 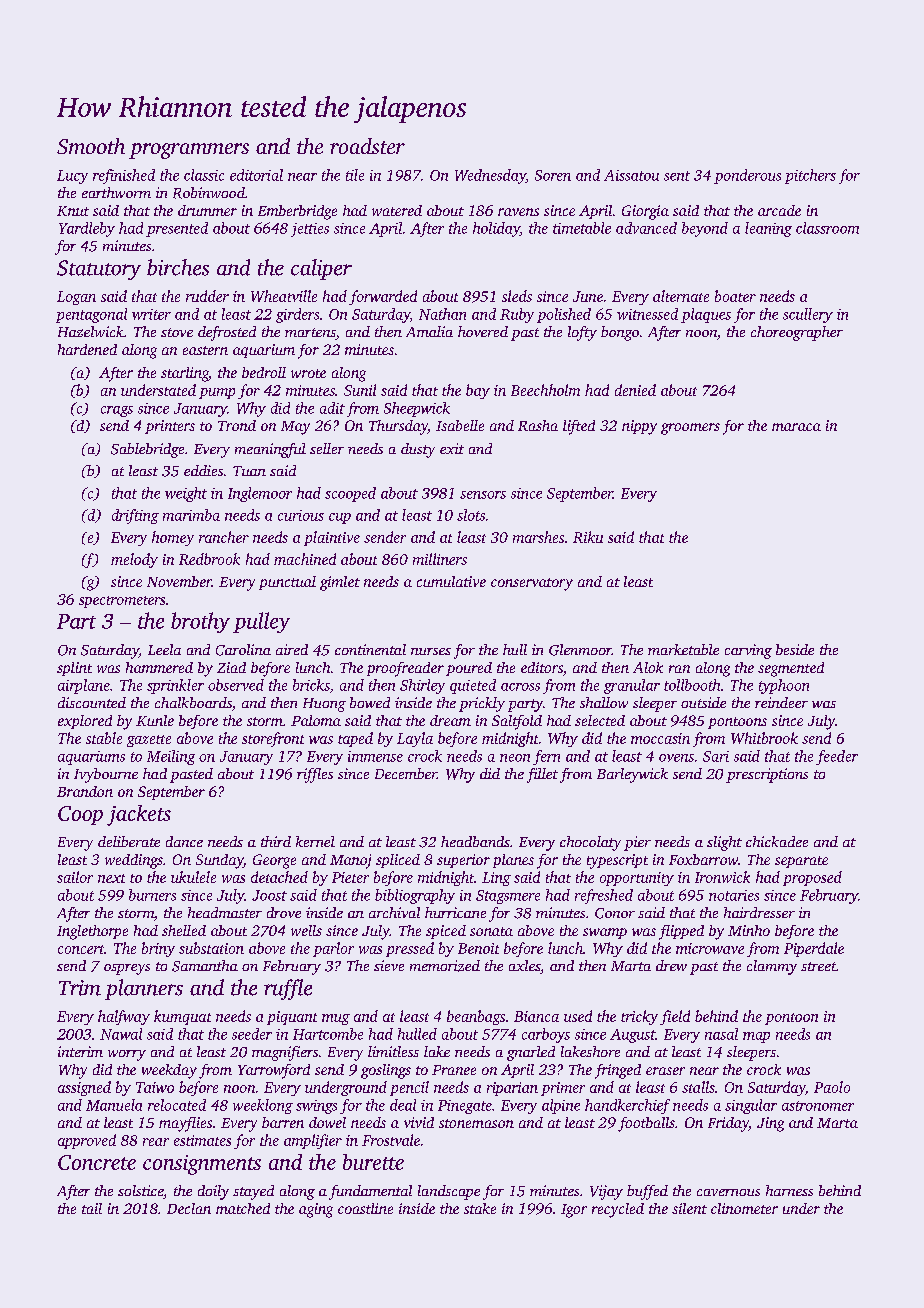 What do you see at coordinates (515, 758) in the screenshot?
I see `neon` at bounding box center [515, 758].
